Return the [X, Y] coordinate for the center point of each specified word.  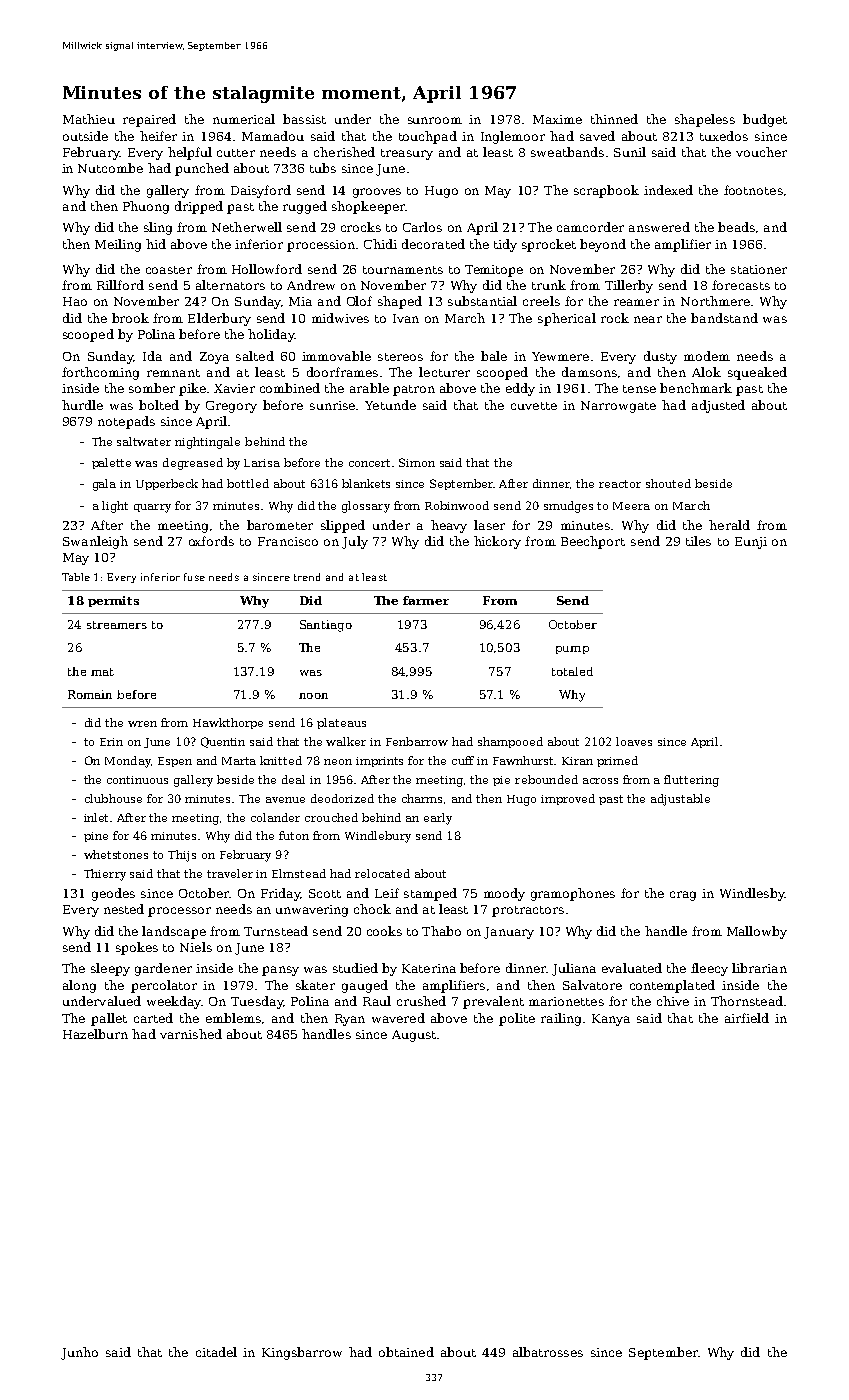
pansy [280, 971]
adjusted [718, 406]
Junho [79, 1353]
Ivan [406, 318]
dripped [199, 207]
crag [683, 896]
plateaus [341, 723]
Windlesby [752, 894]
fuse [194, 577]
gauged [365, 986]
